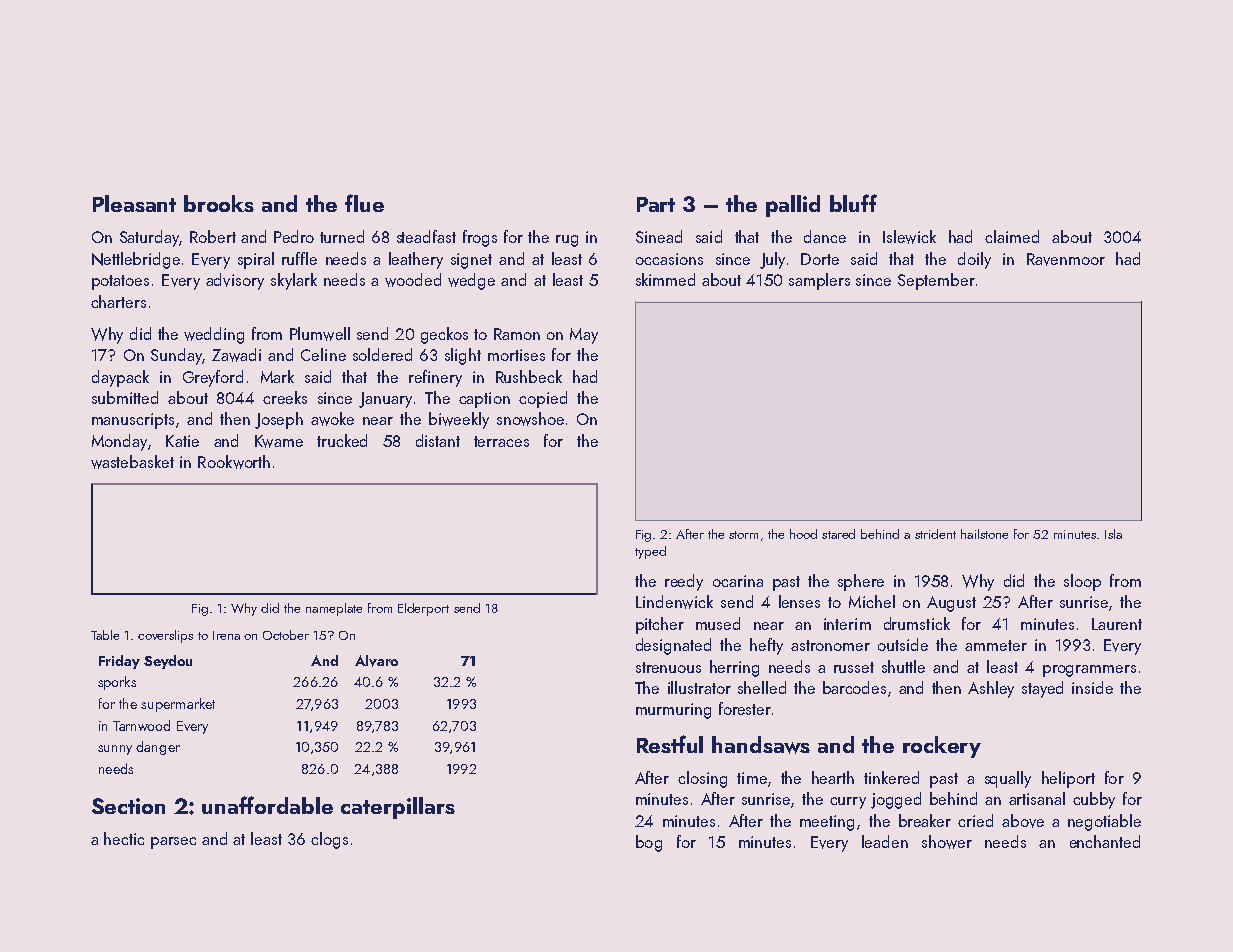 The image size is (1233, 952). Describe the element at coordinates (501, 441) in the screenshot. I see `terraces` at that location.
